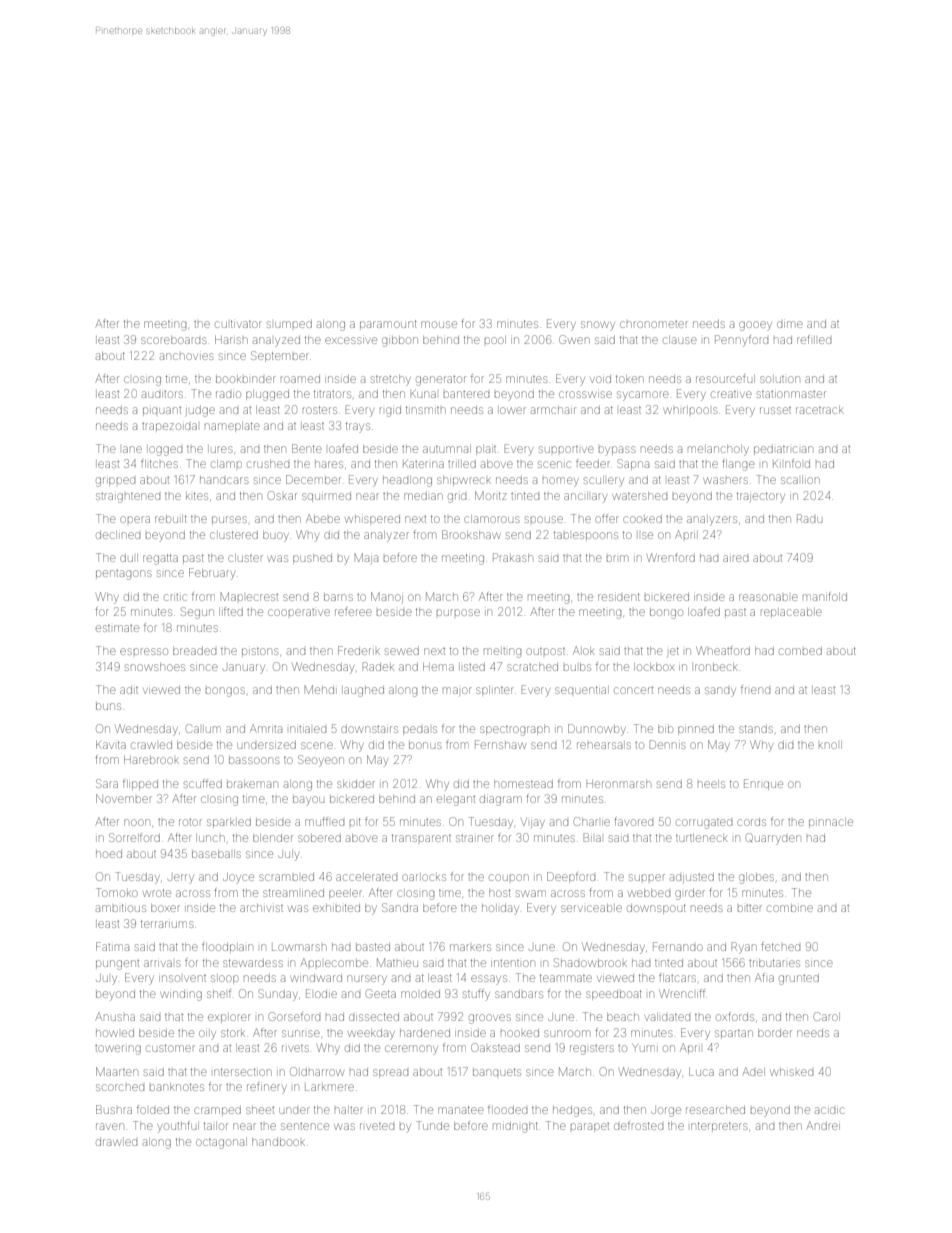 Image resolution: width=952 pixels, height=1233 pixels. What do you see at coordinates (823, 1125) in the image?
I see `Andrei` at bounding box center [823, 1125].
